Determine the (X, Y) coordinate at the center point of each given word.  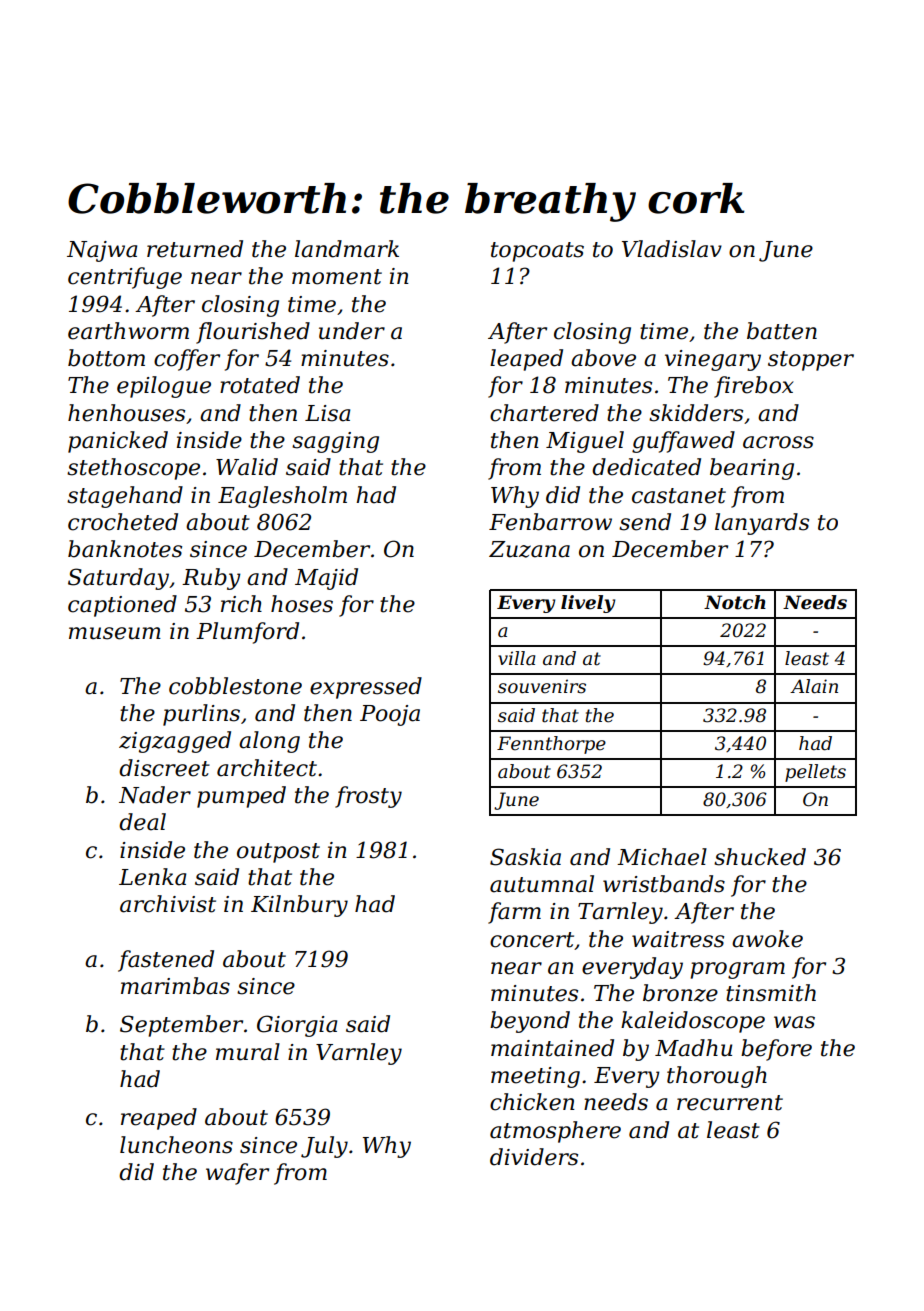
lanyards (762, 524)
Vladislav (672, 249)
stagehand (125, 497)
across (778, 442)
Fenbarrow (550, 522)
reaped (159, 1119)
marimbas (175, 986)
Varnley (359, 1054)
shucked (760, 857)
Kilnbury (299, 906)
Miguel (585, 442)
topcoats (537, 252)
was (794, 1022)
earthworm (128, 331)
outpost (278, 853)
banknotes (125, 549)
